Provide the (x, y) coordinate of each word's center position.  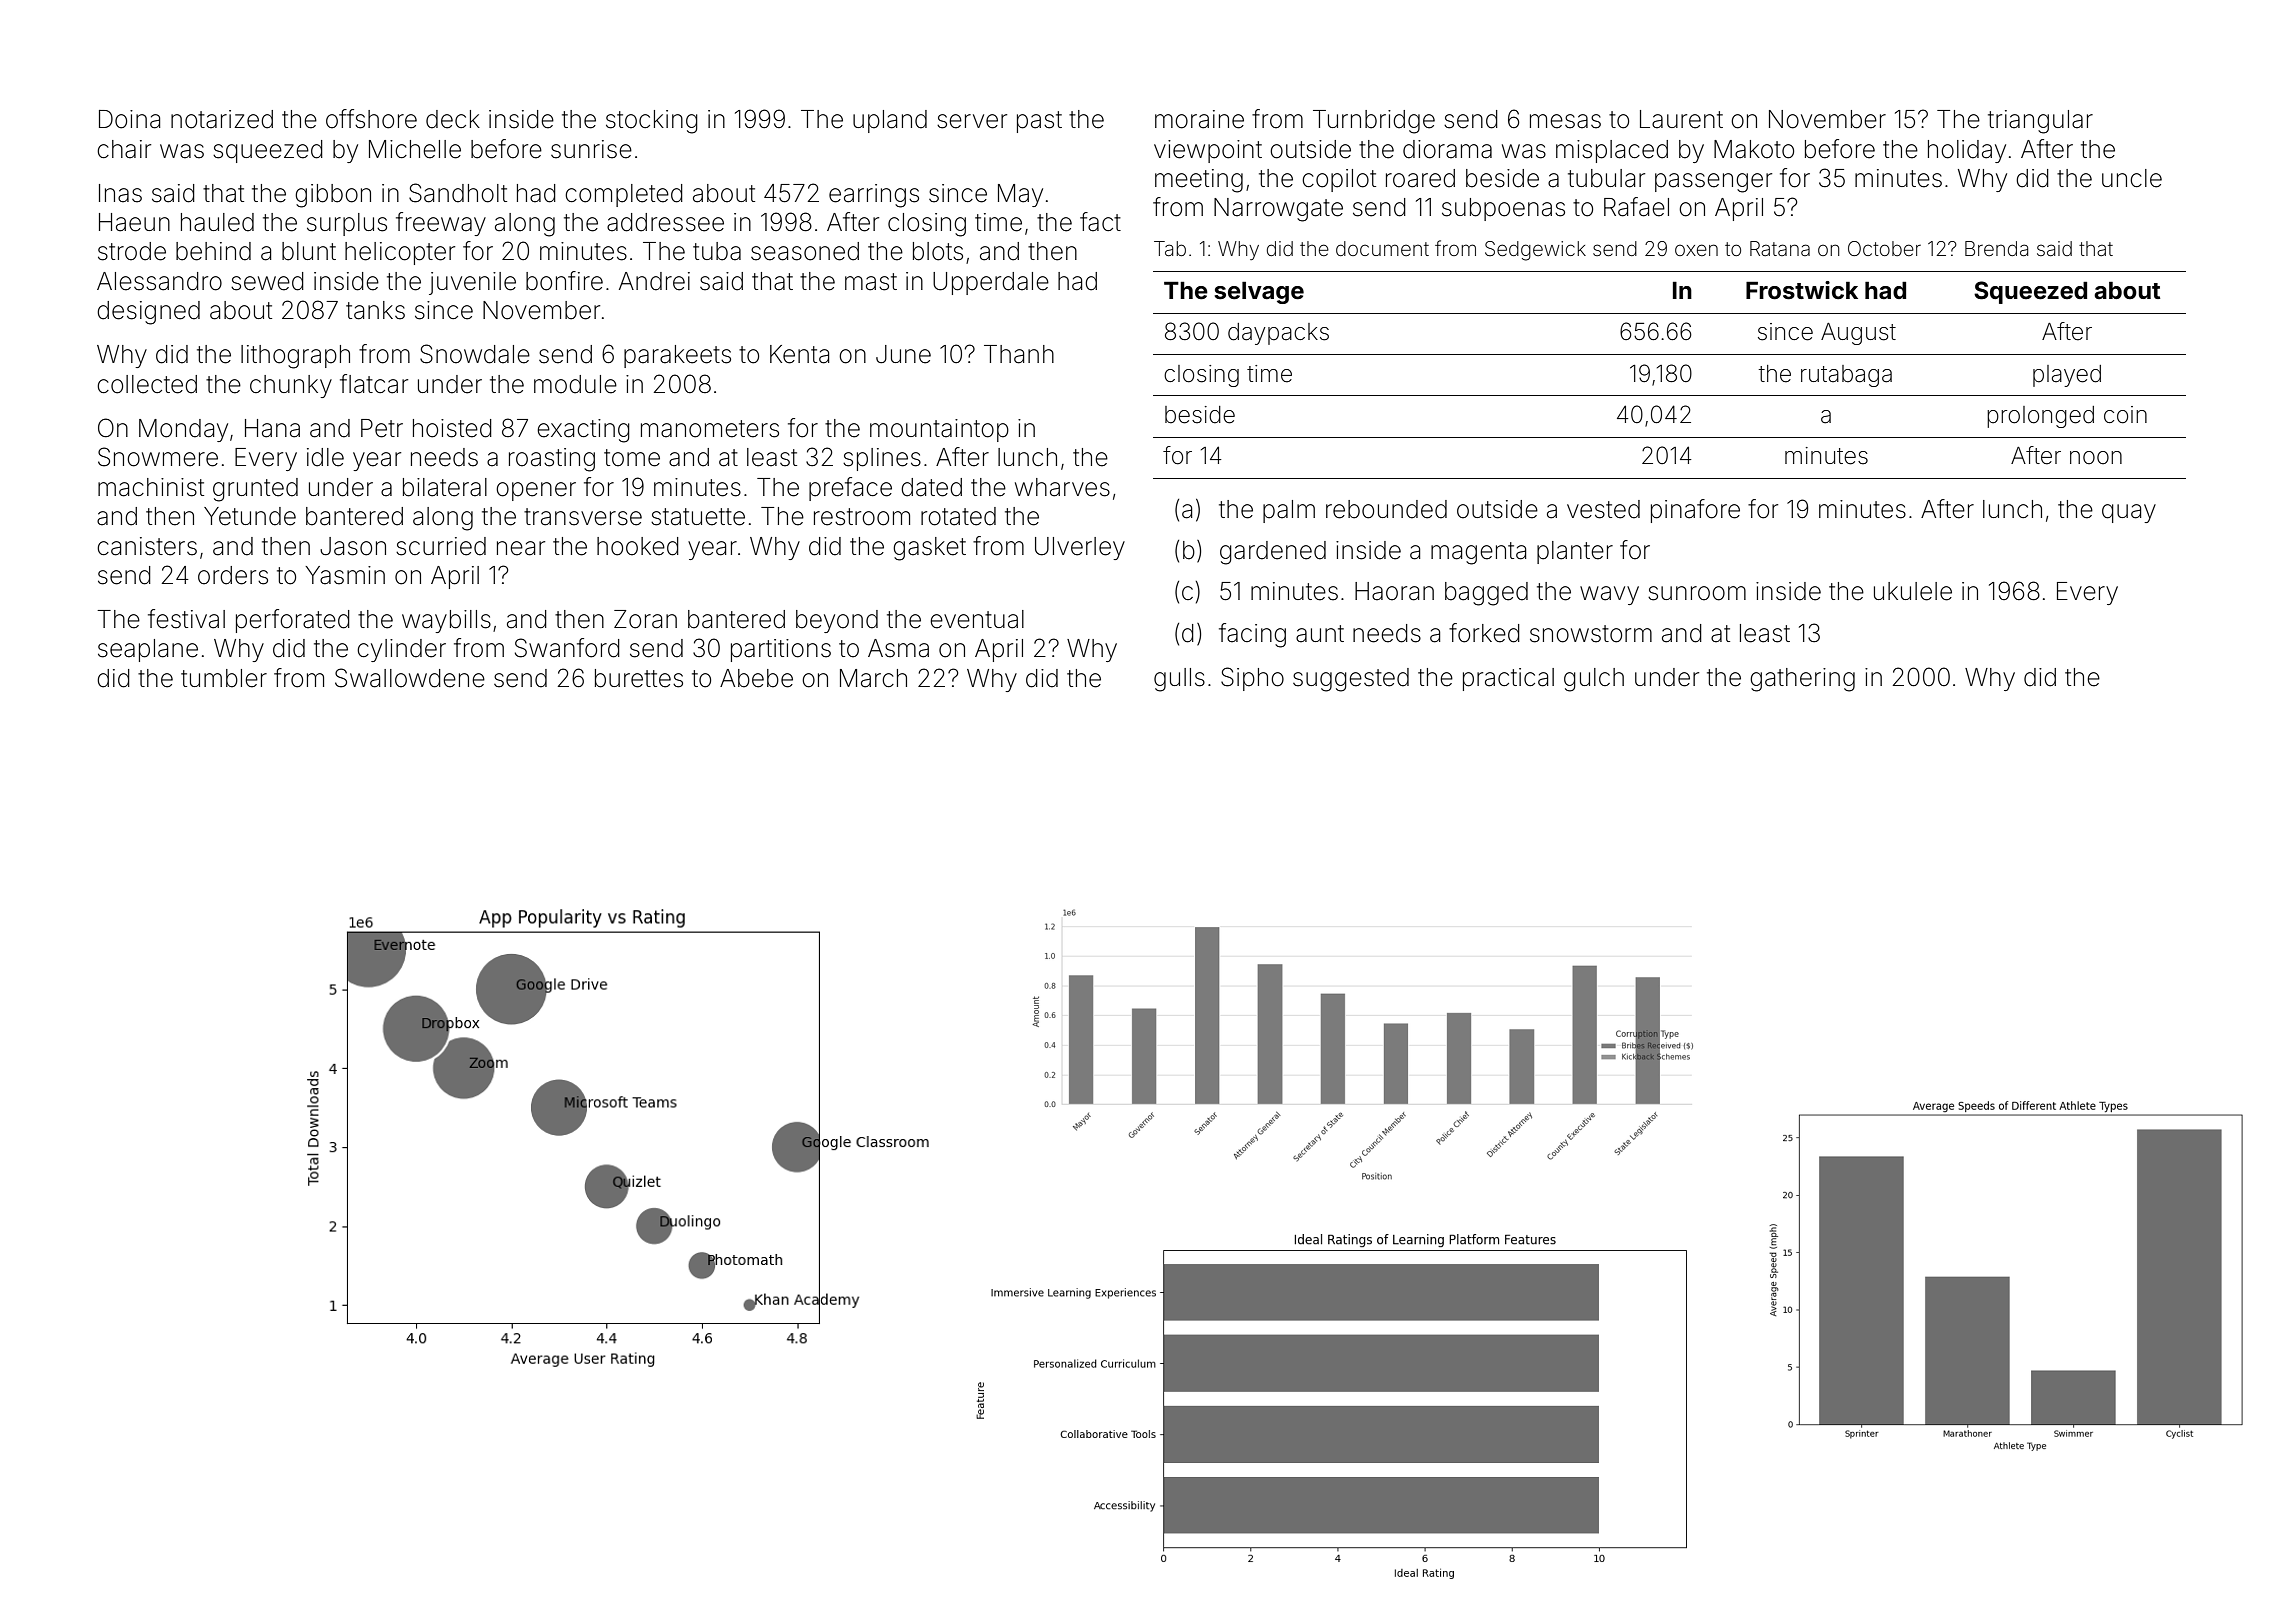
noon (2096, 458)
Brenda (1996, 248)
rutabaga (1846, 376)
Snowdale (475, 354)
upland (890, 121)
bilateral (445, 487)
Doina (129, 119)
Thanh (1019, 354)
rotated (958, 516)
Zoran (645, 619)
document (1382, 248)
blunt (309, 251)
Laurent (1681, 119)
